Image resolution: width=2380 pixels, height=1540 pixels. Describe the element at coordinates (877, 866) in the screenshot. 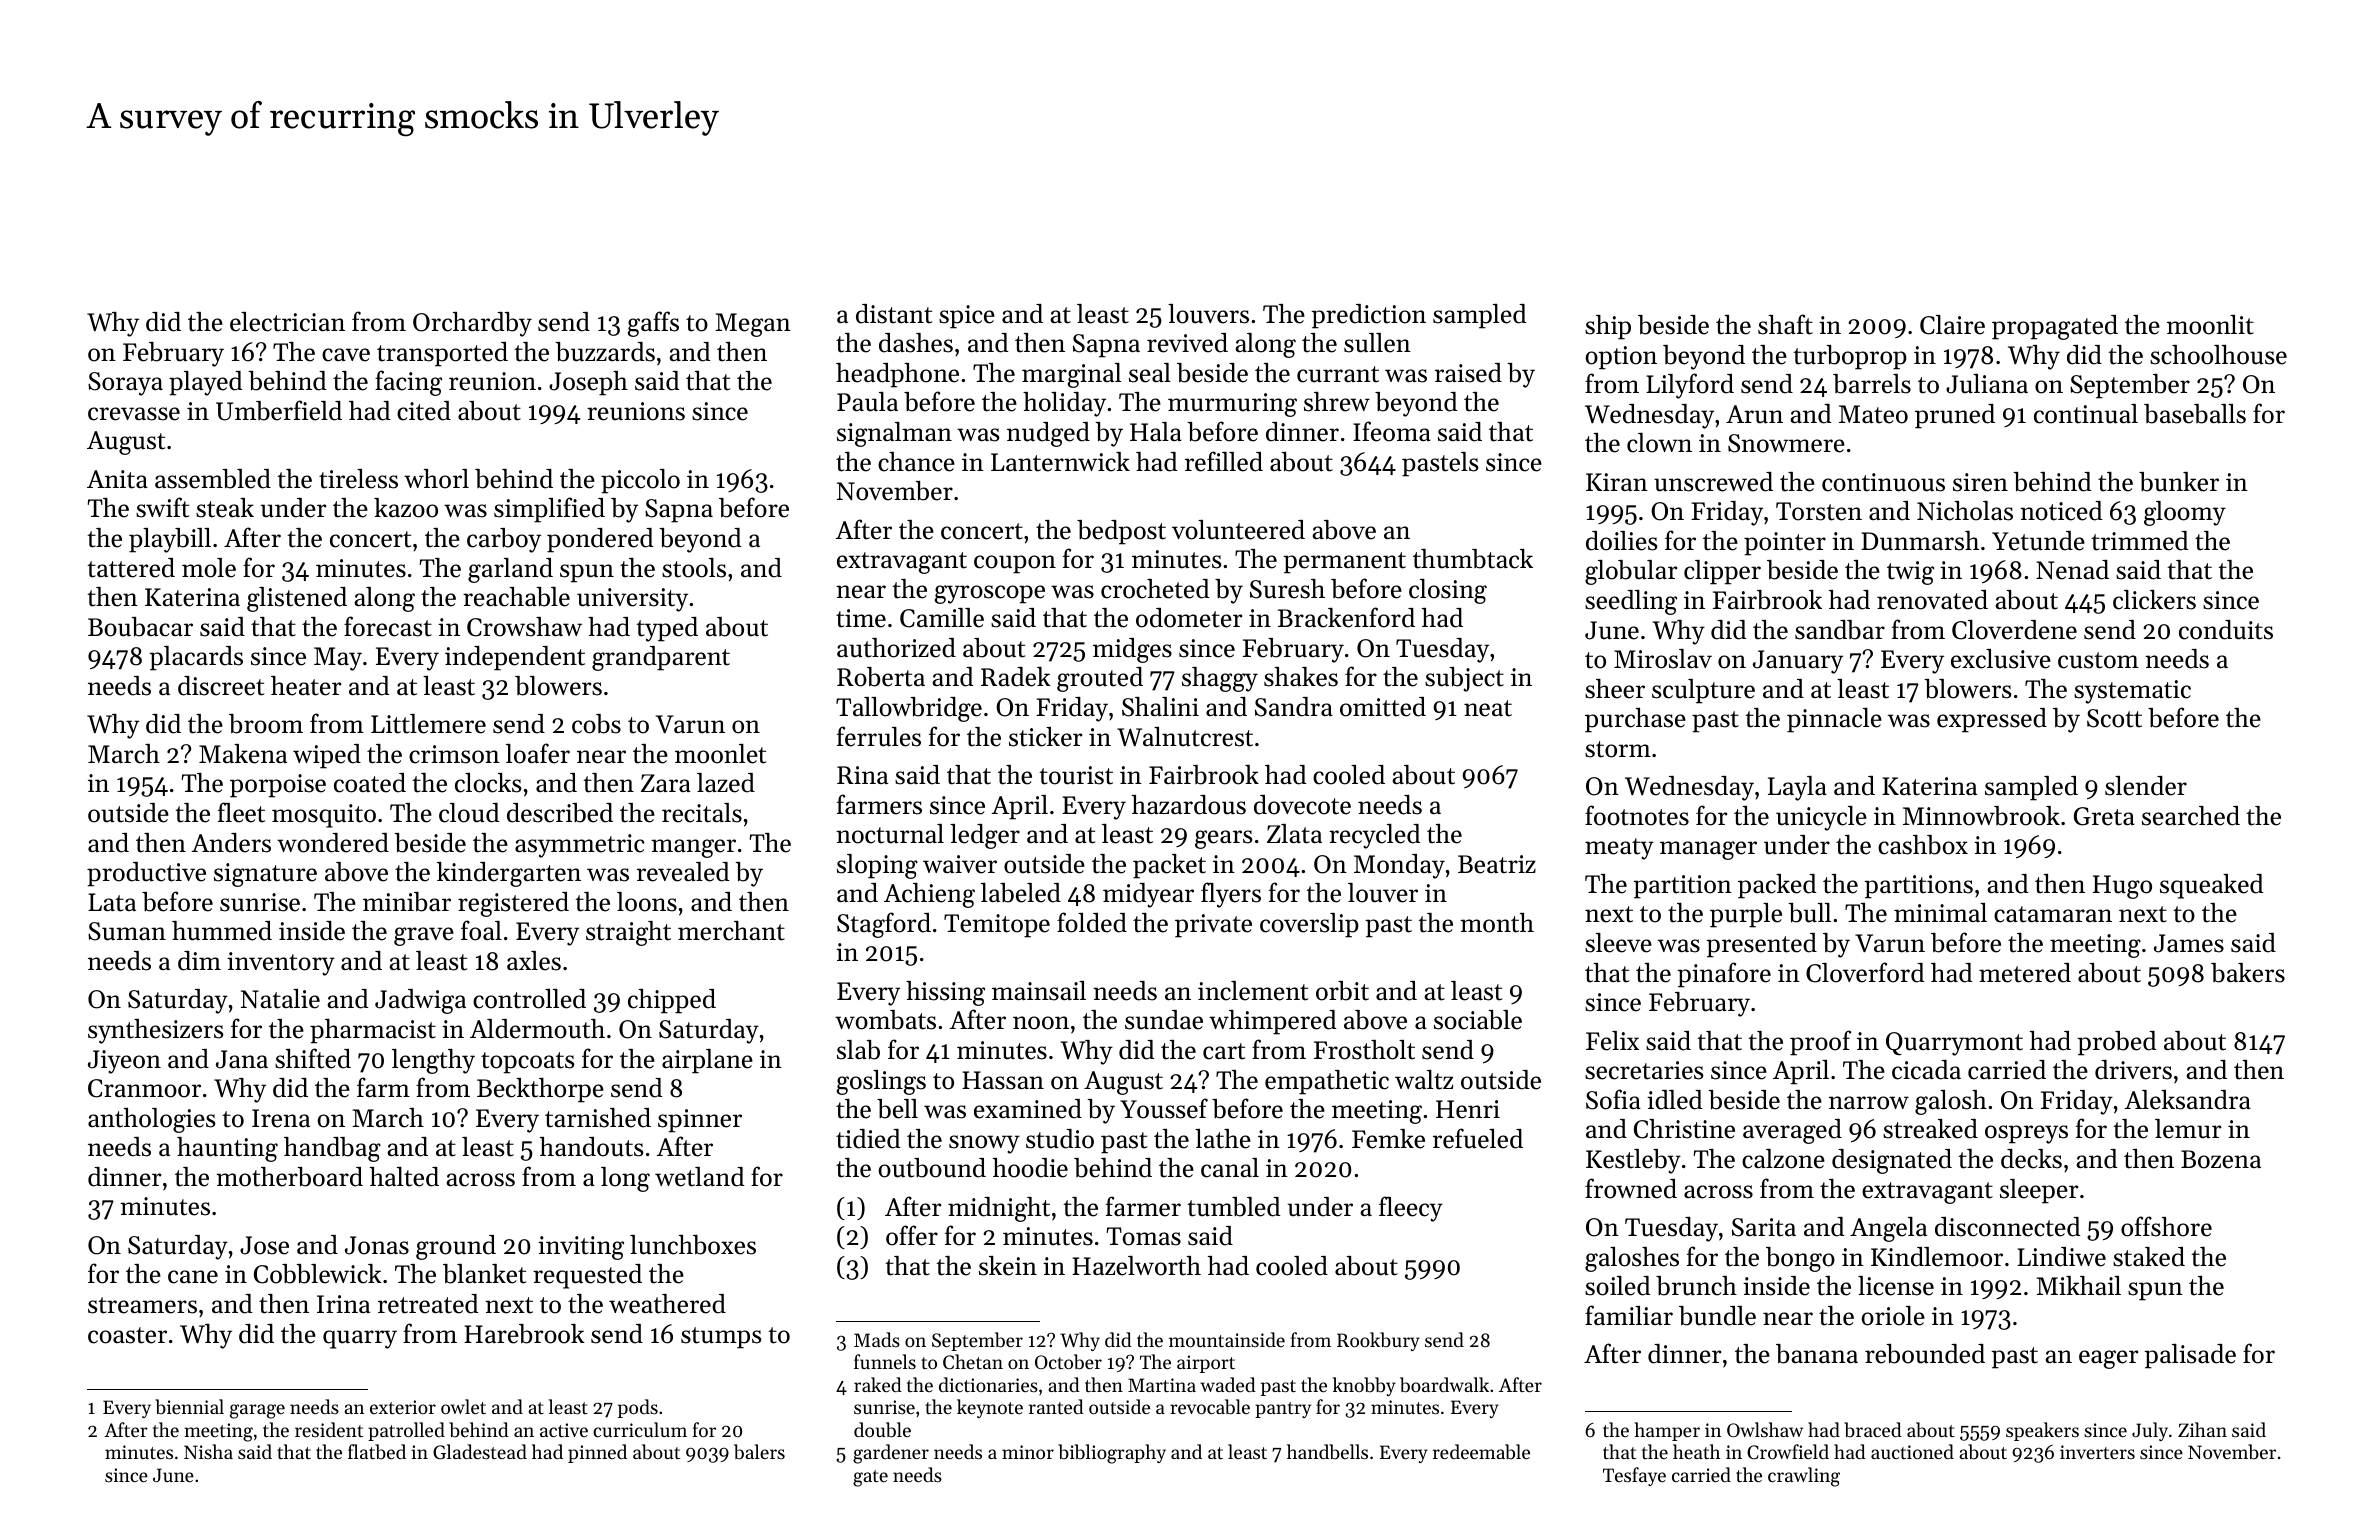

I see `sloping` at that location.
